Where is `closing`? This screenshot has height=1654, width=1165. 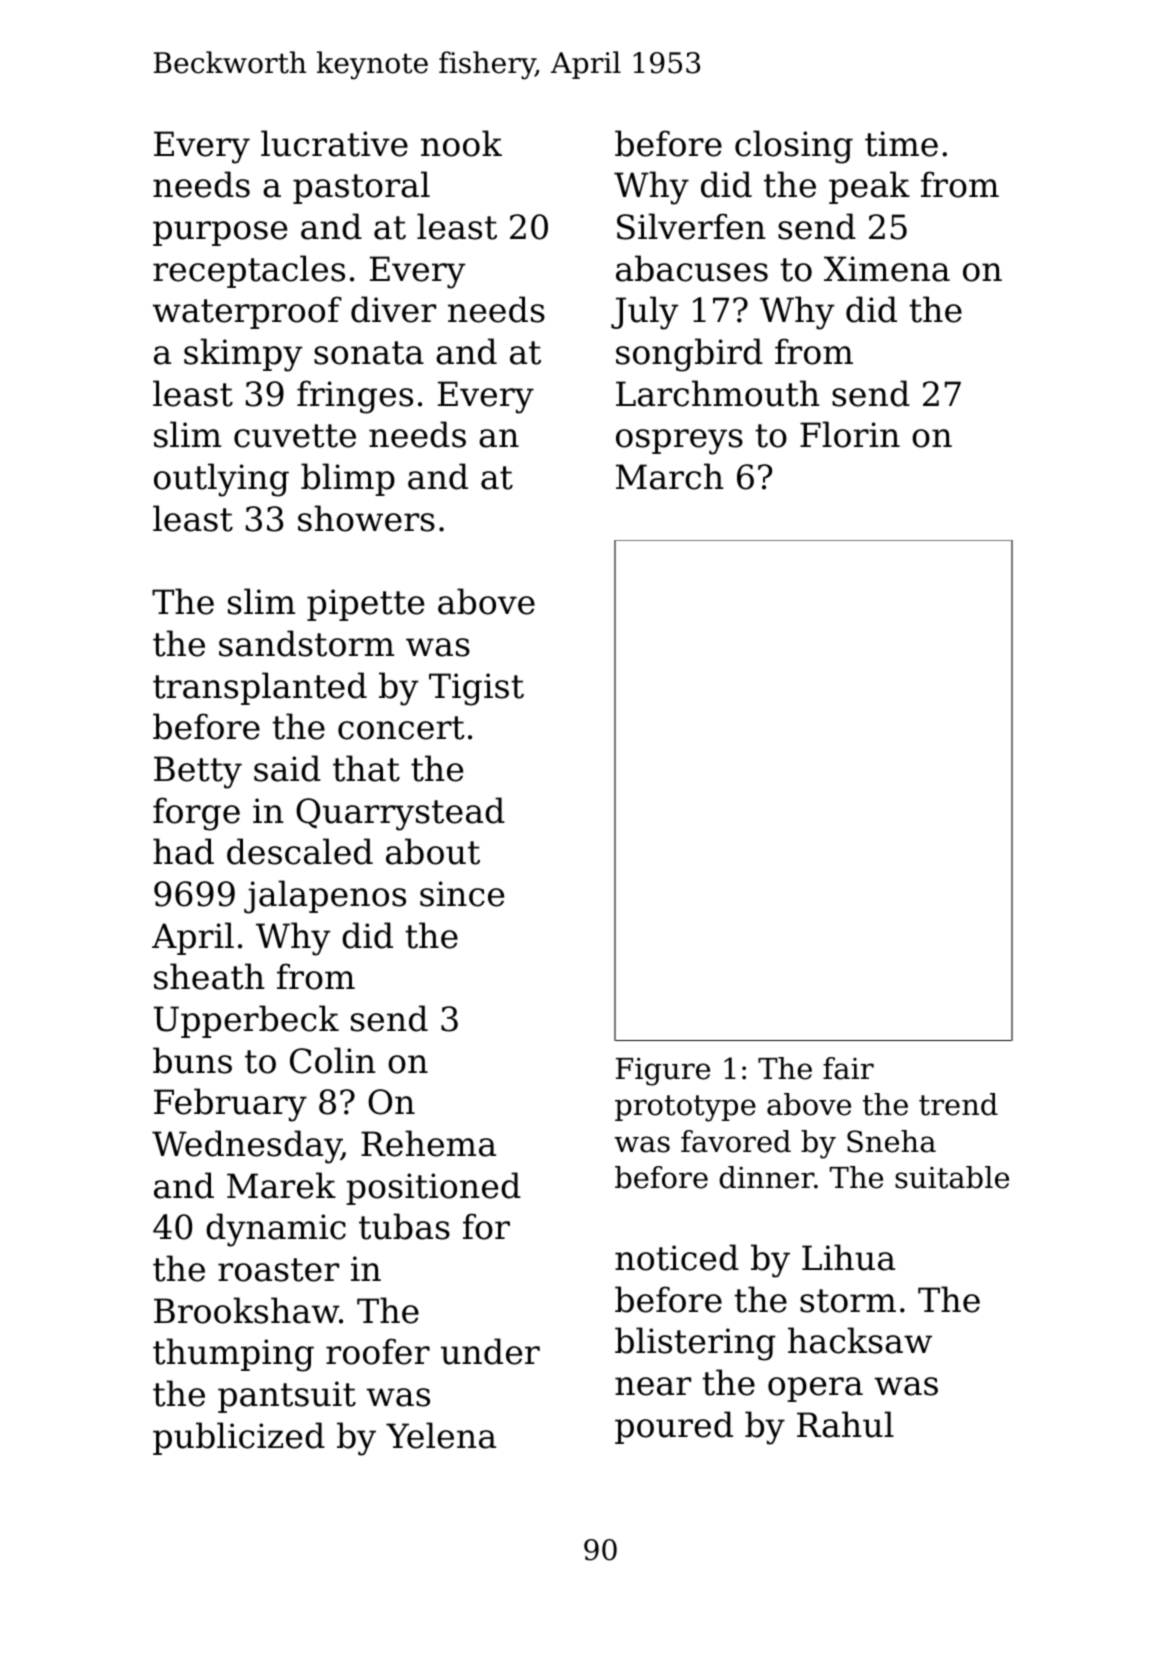
closing is located at coordinates (794, 147).
